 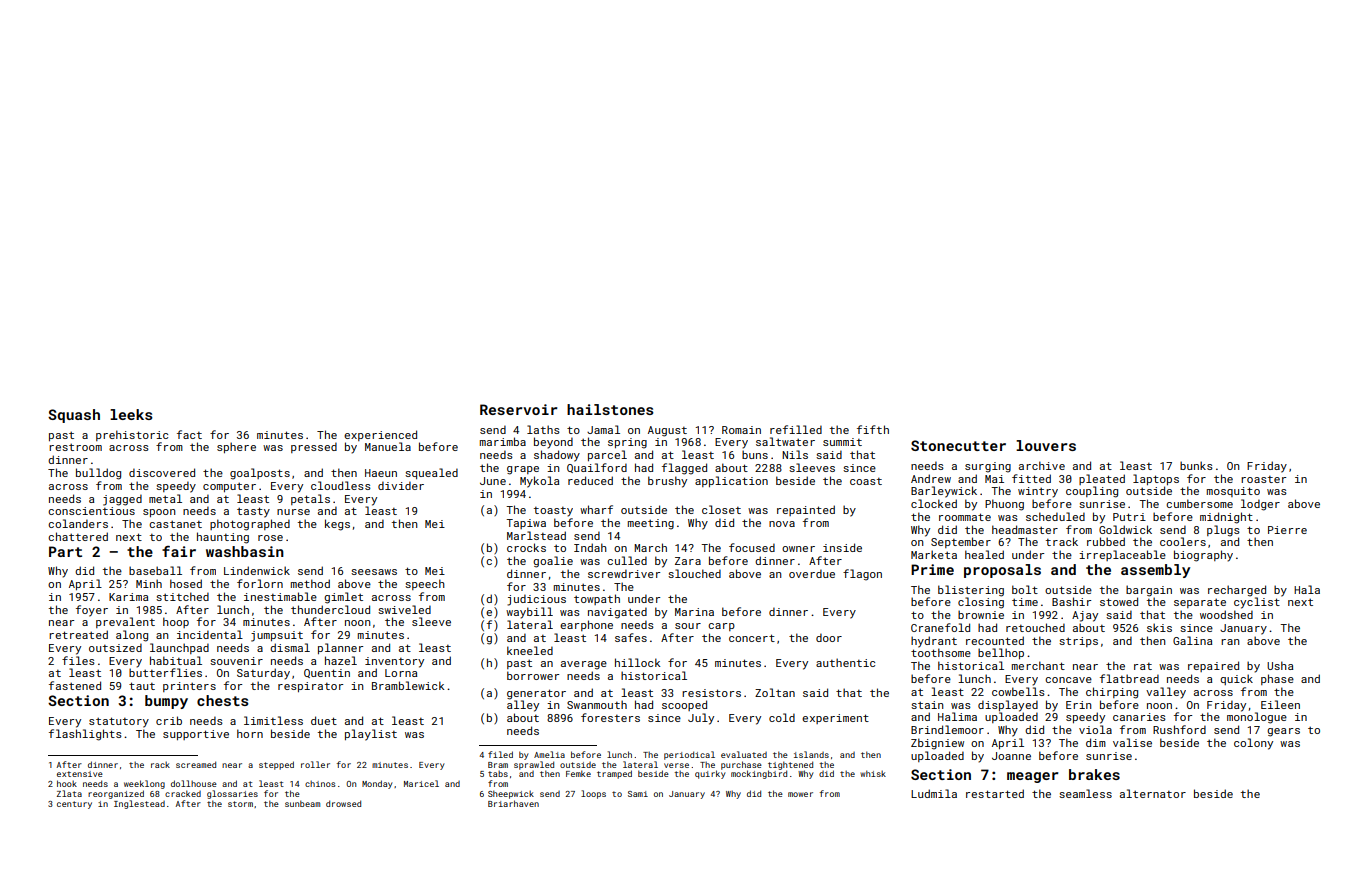 What do you see at coordinates (1153, 793) in the image?
I see `alternator` at bounding box center [1153, 793].
